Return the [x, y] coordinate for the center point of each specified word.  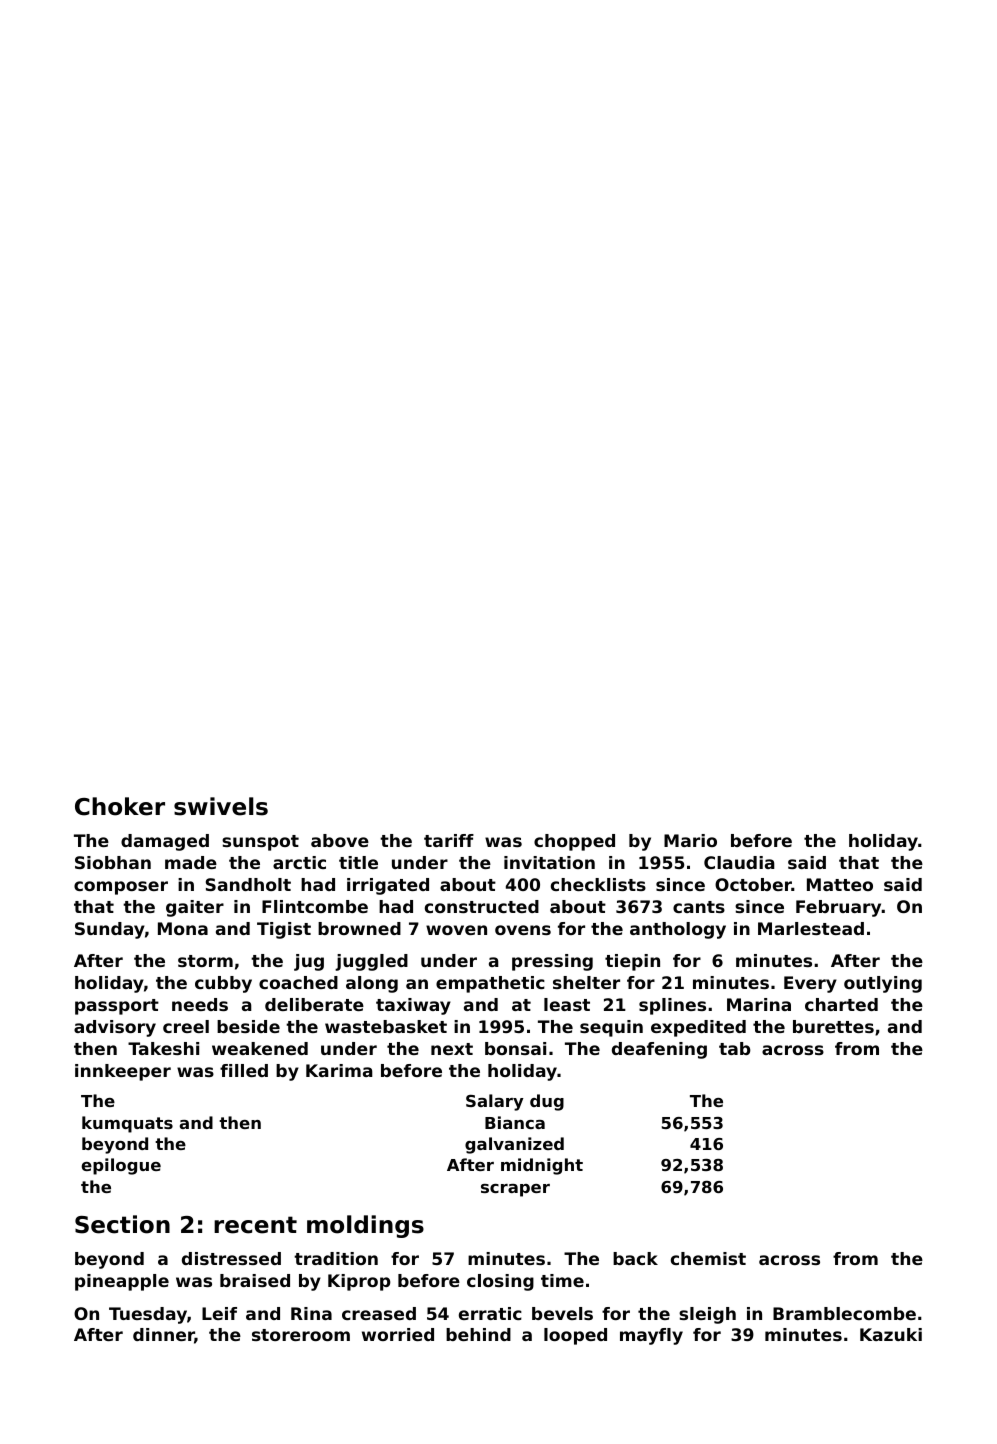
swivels [221, 806]
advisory [115, 1028]
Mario [690, 840]
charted [841, 1004]
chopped [574, 842]
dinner [164, 1336]
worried [398, 1334]
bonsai [515, 1048]
